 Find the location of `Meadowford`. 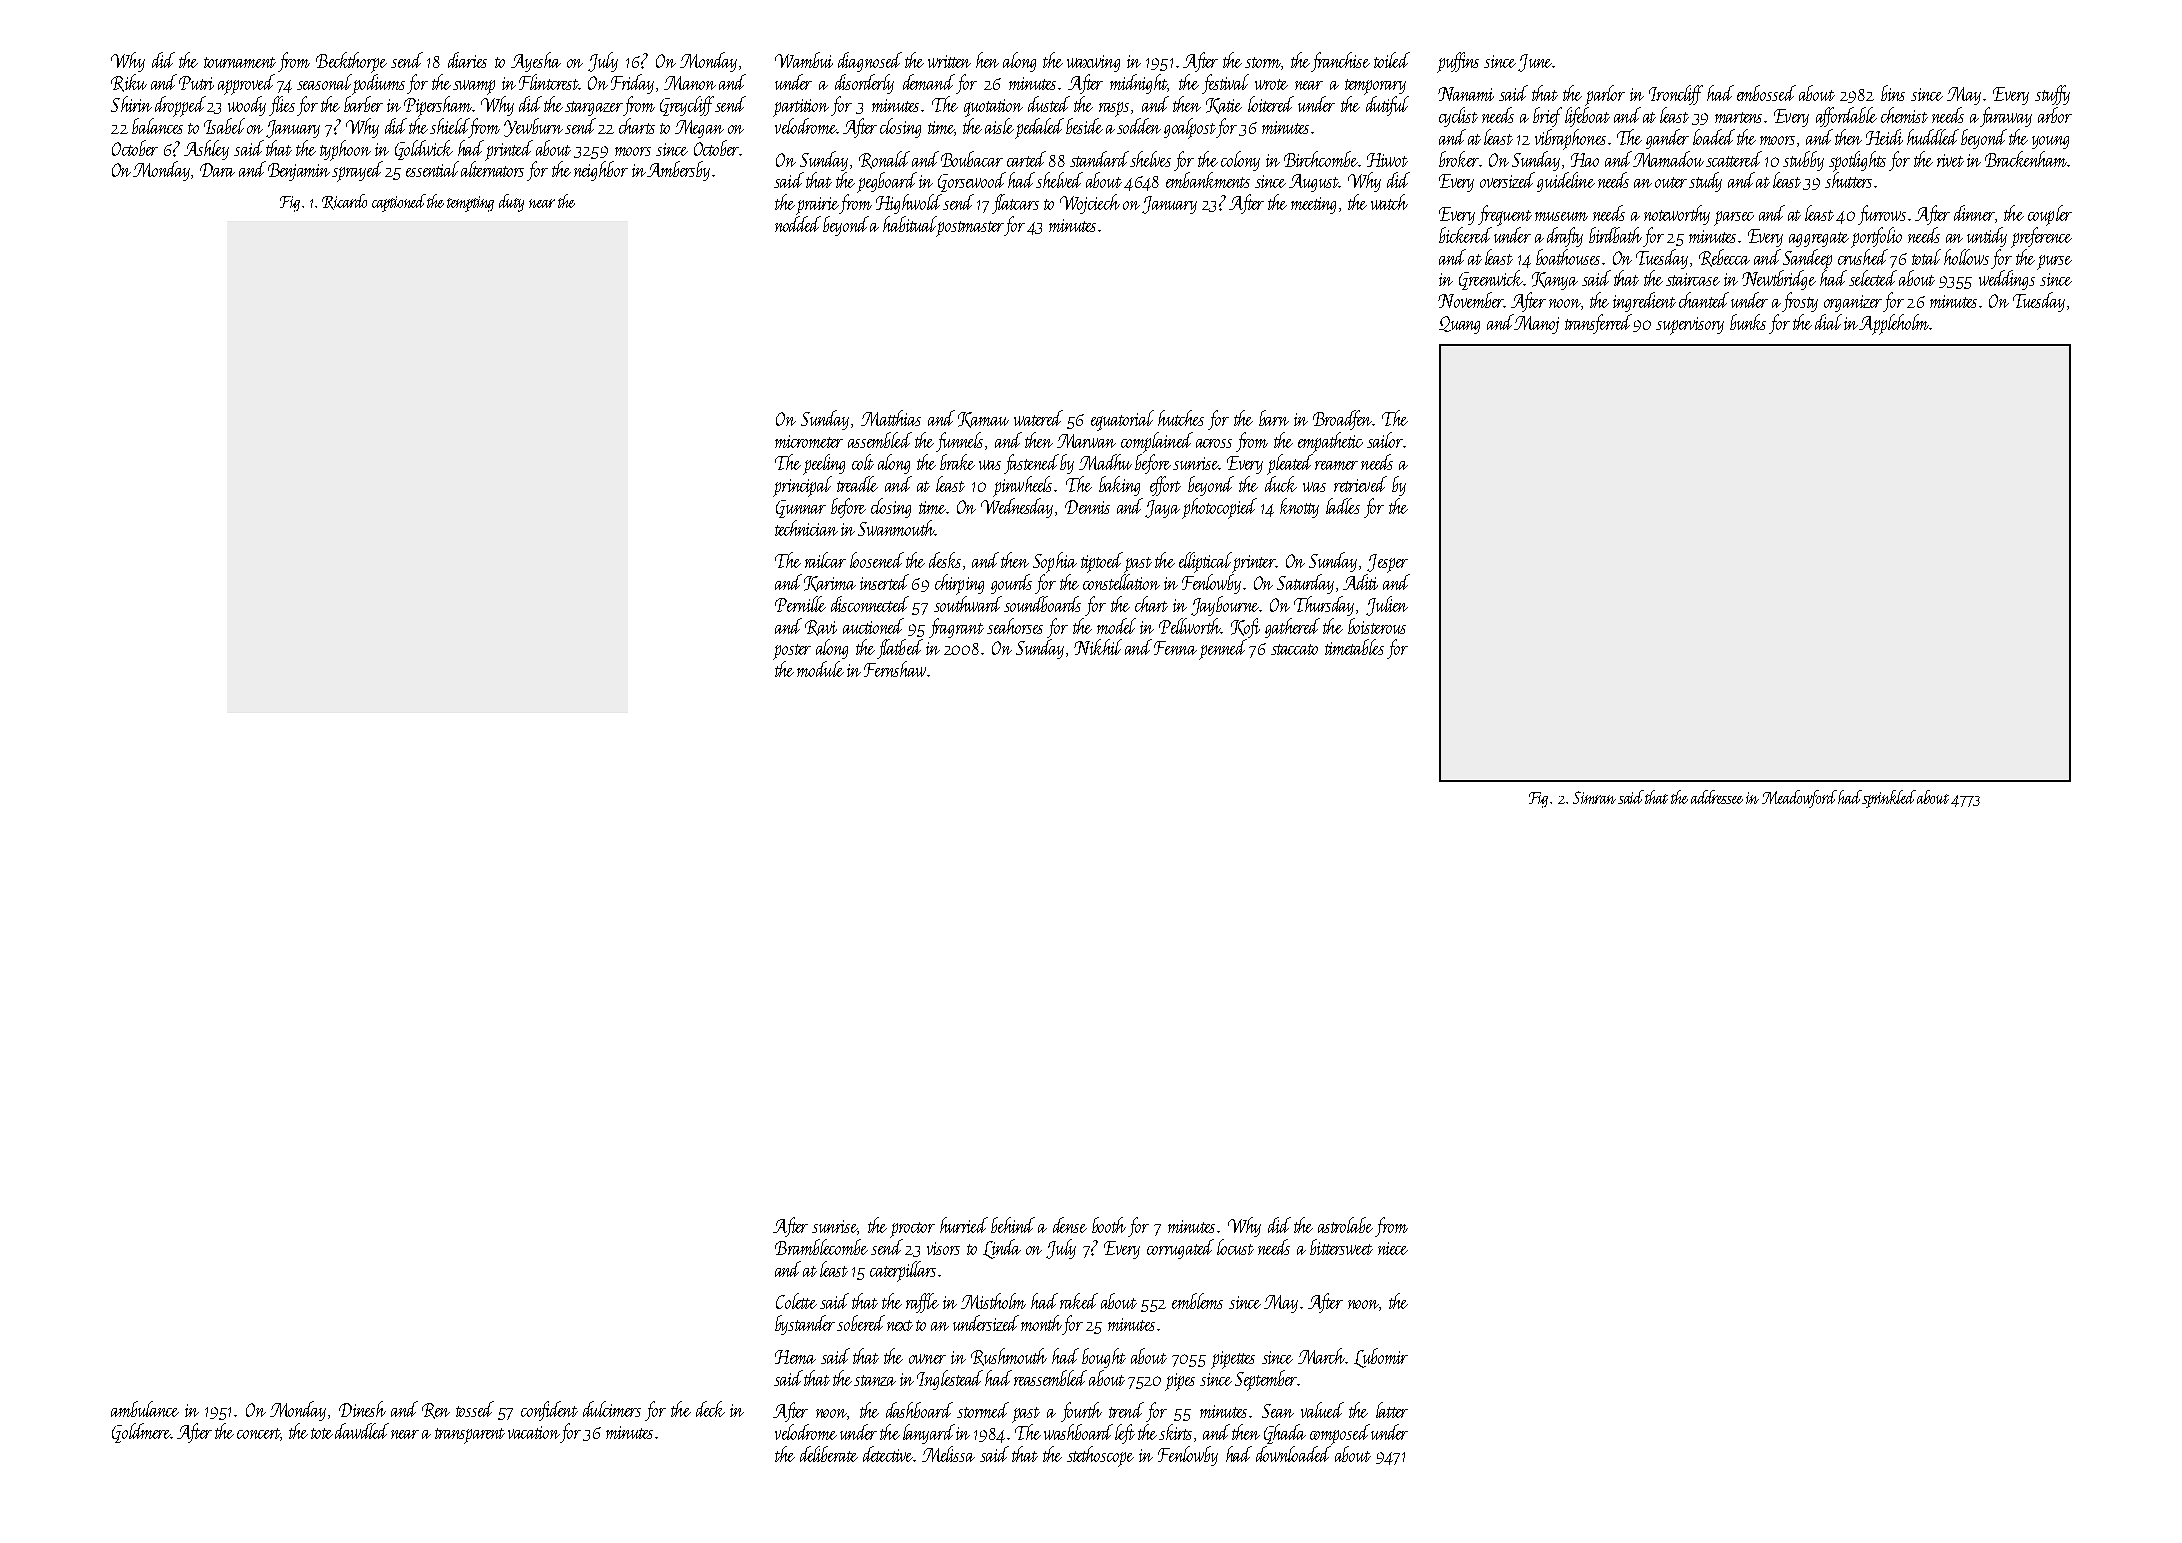

Meadowford is located at coordinates (1799, 799).
